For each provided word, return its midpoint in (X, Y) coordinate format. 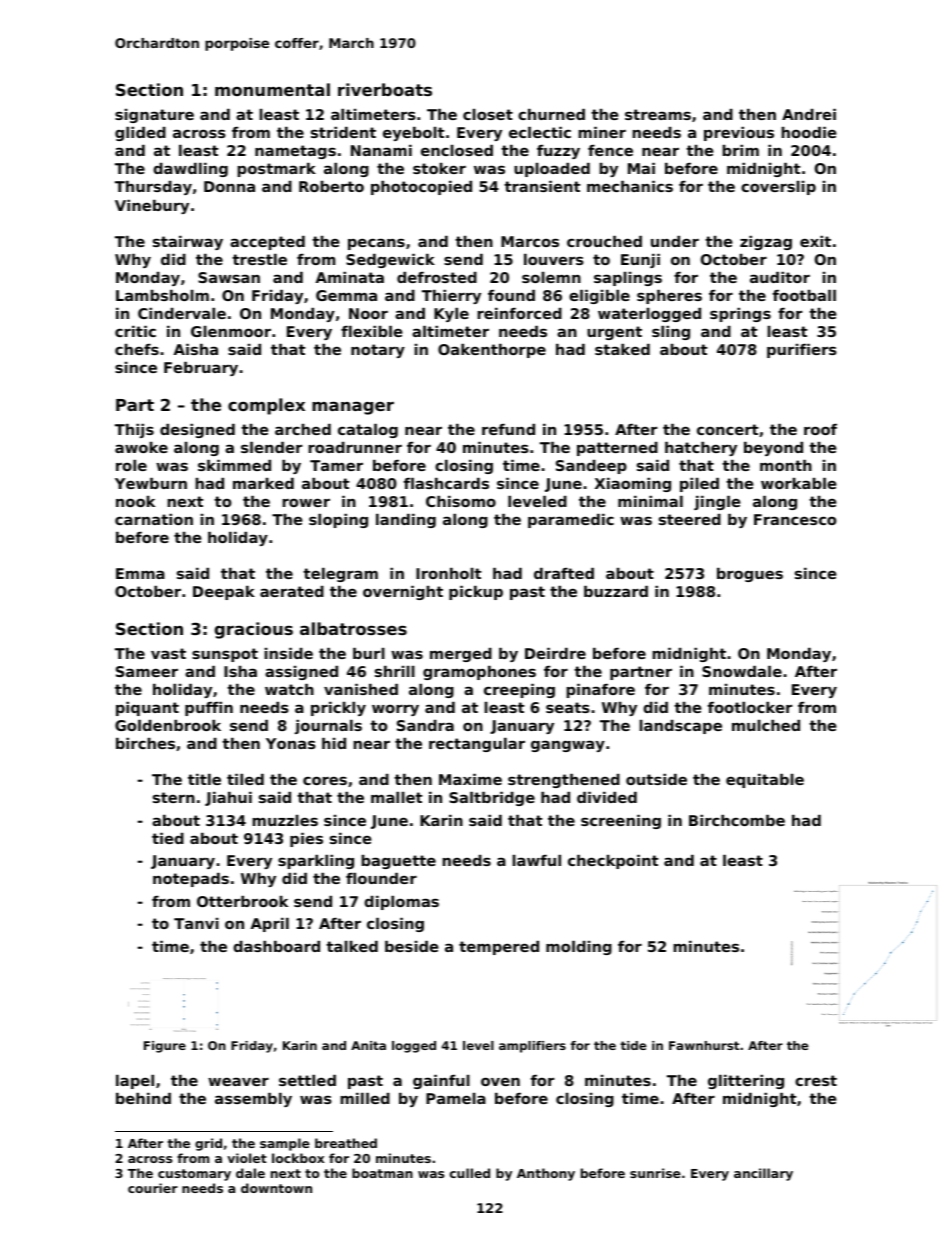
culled (470, 1173)
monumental (272, 89)
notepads (191, 880)
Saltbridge (492, 799)
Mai (641, 168)
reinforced (519, 313)
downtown (276, 1188)
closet (488, 114)
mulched (766, 725)
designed (197, 431)
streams (658, 114)
